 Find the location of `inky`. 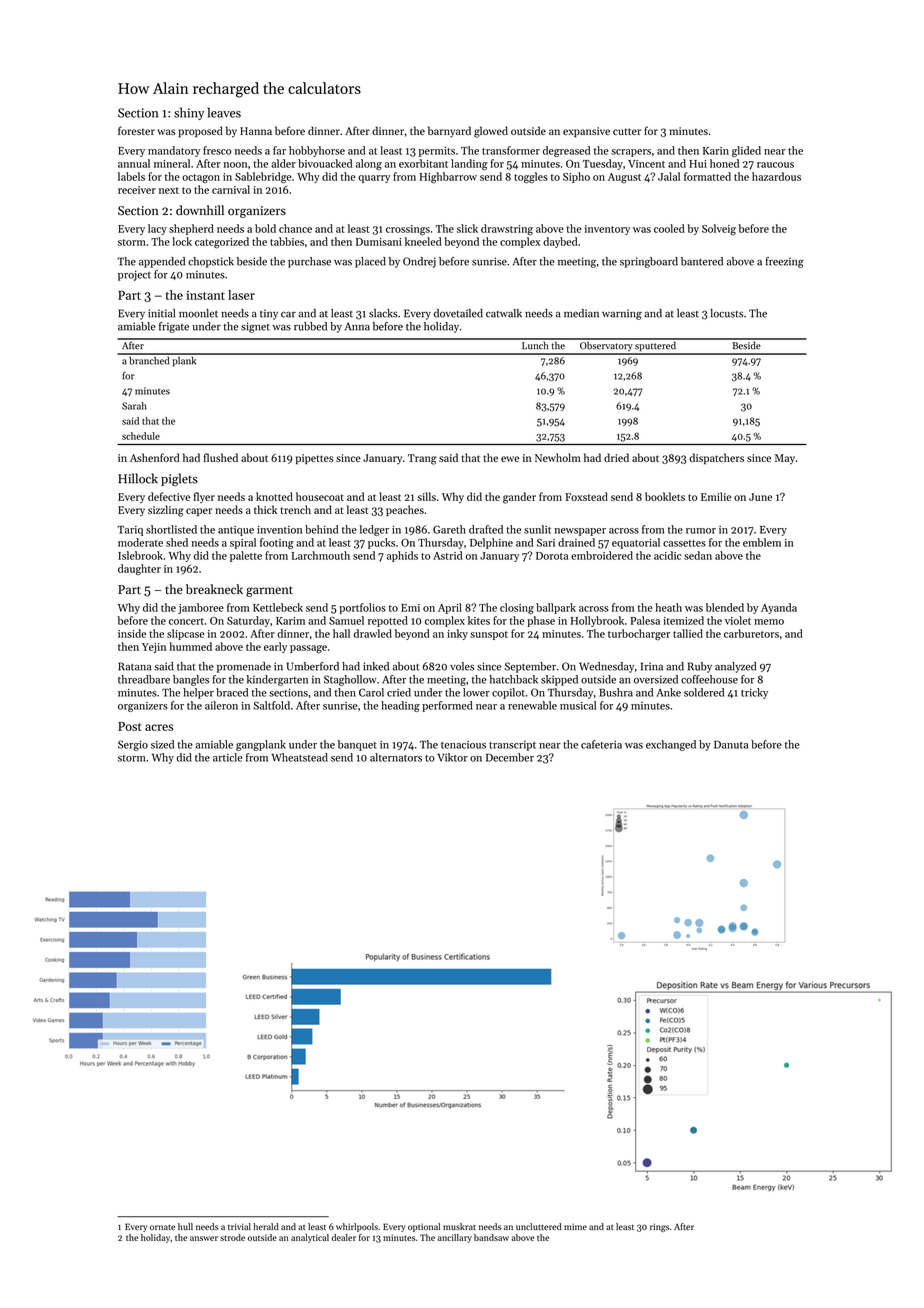

inky is located at coordinates (457, 634).
